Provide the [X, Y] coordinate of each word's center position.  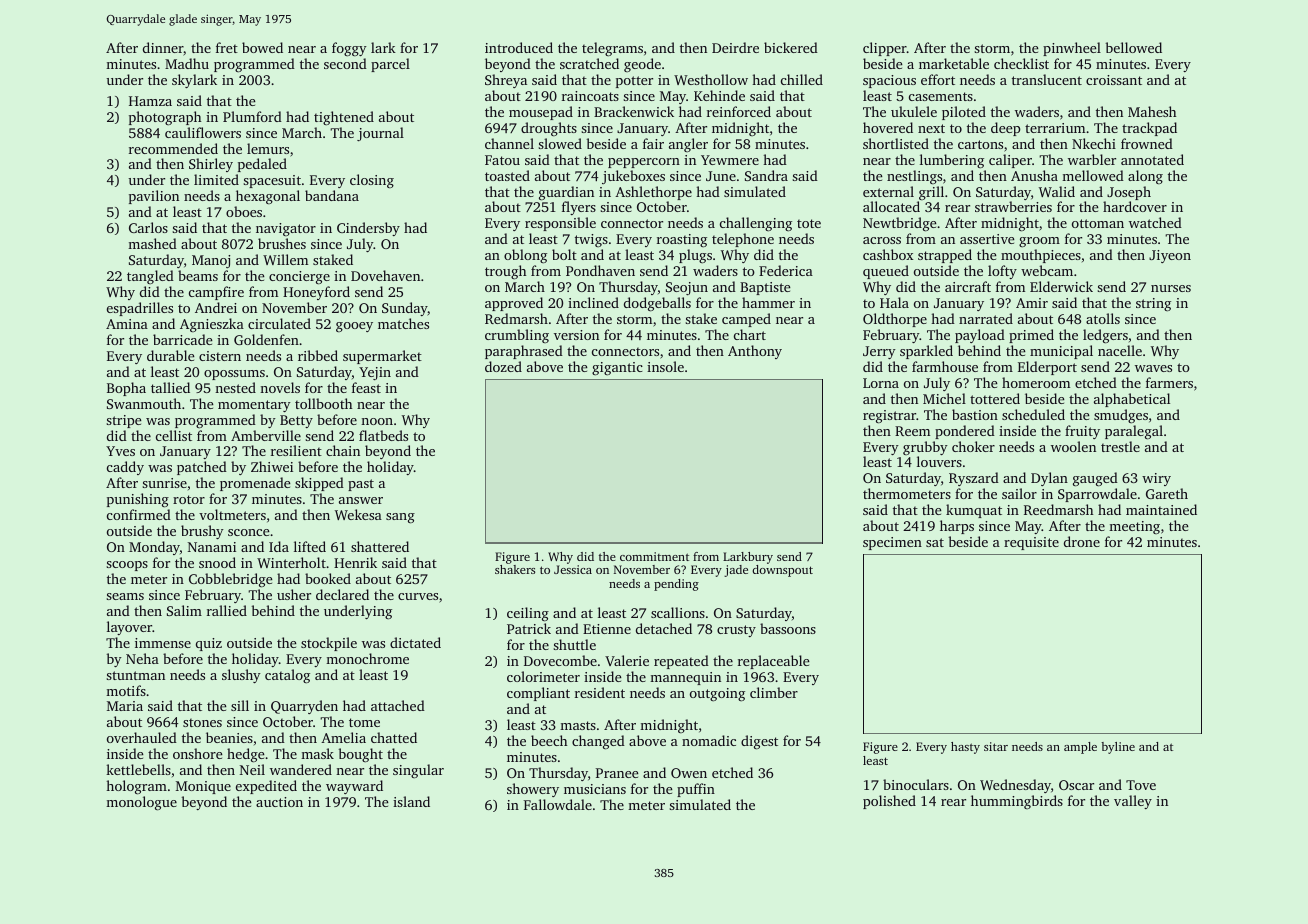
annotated [1152, 159]
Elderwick [1061, 286]
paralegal [1134, 432]
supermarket [382, 357]
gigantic [617, 369]
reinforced [739, 111]
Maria [125, 706]
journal [380, 134]
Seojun [687, 288]
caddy [125, 468]
